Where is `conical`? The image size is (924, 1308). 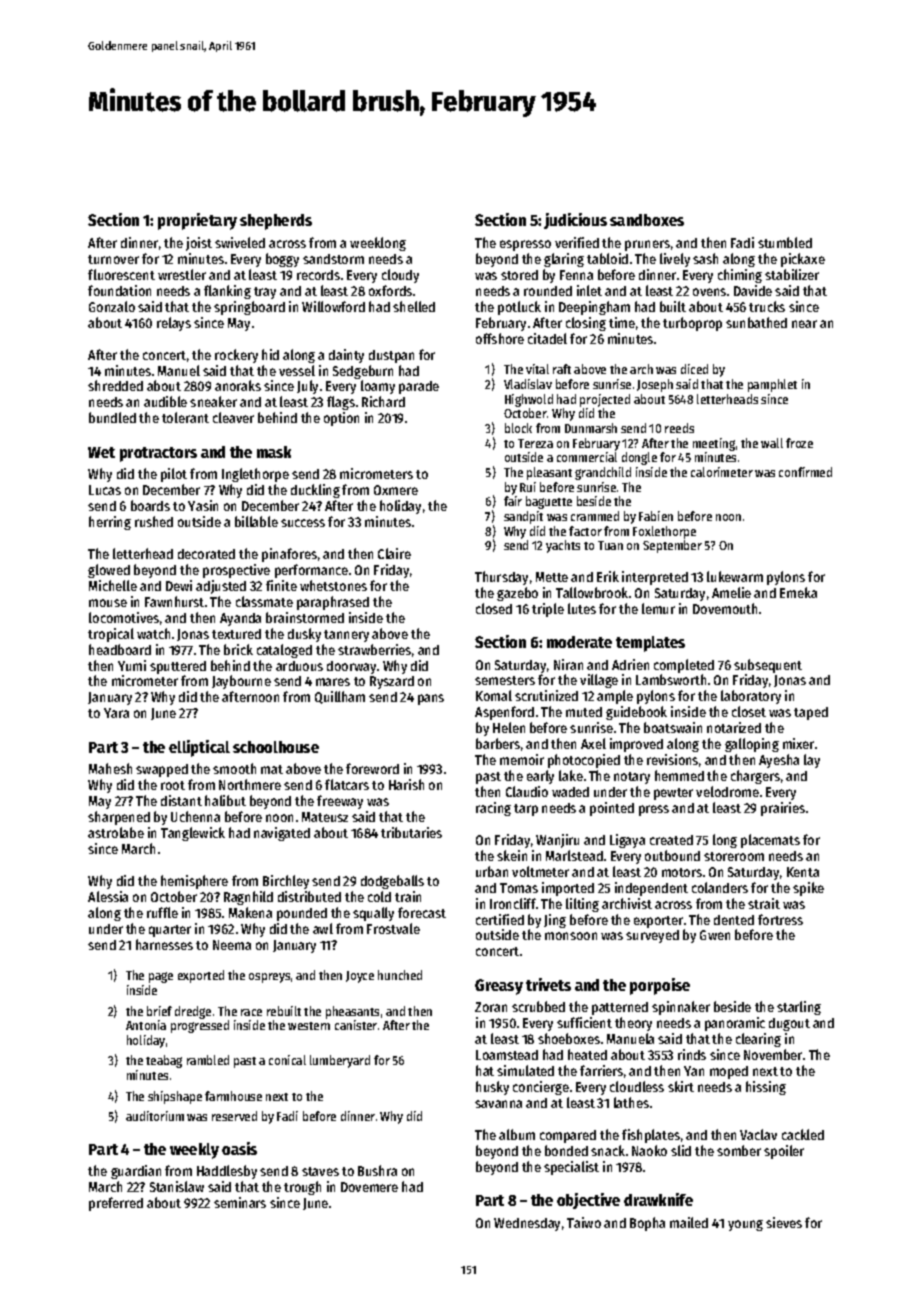 conical is located at coordinates (287, 1060).
